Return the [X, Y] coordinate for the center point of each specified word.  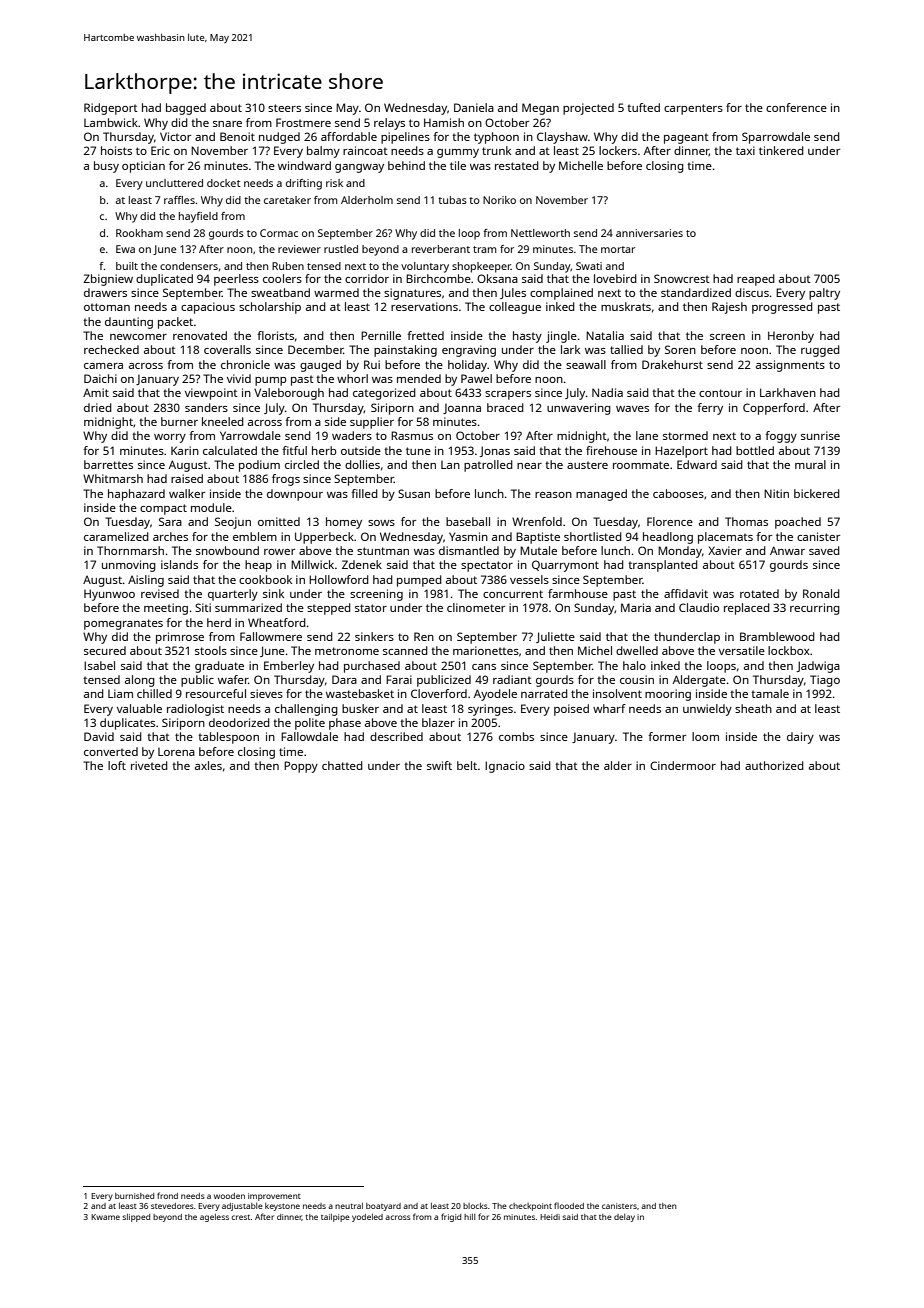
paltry [824, 294]
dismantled [469, 550]
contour [720, 393]
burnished [134, 1196]
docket [224, 183]
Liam [120, 693]
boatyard [383, 1207]
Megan [540, 109]
